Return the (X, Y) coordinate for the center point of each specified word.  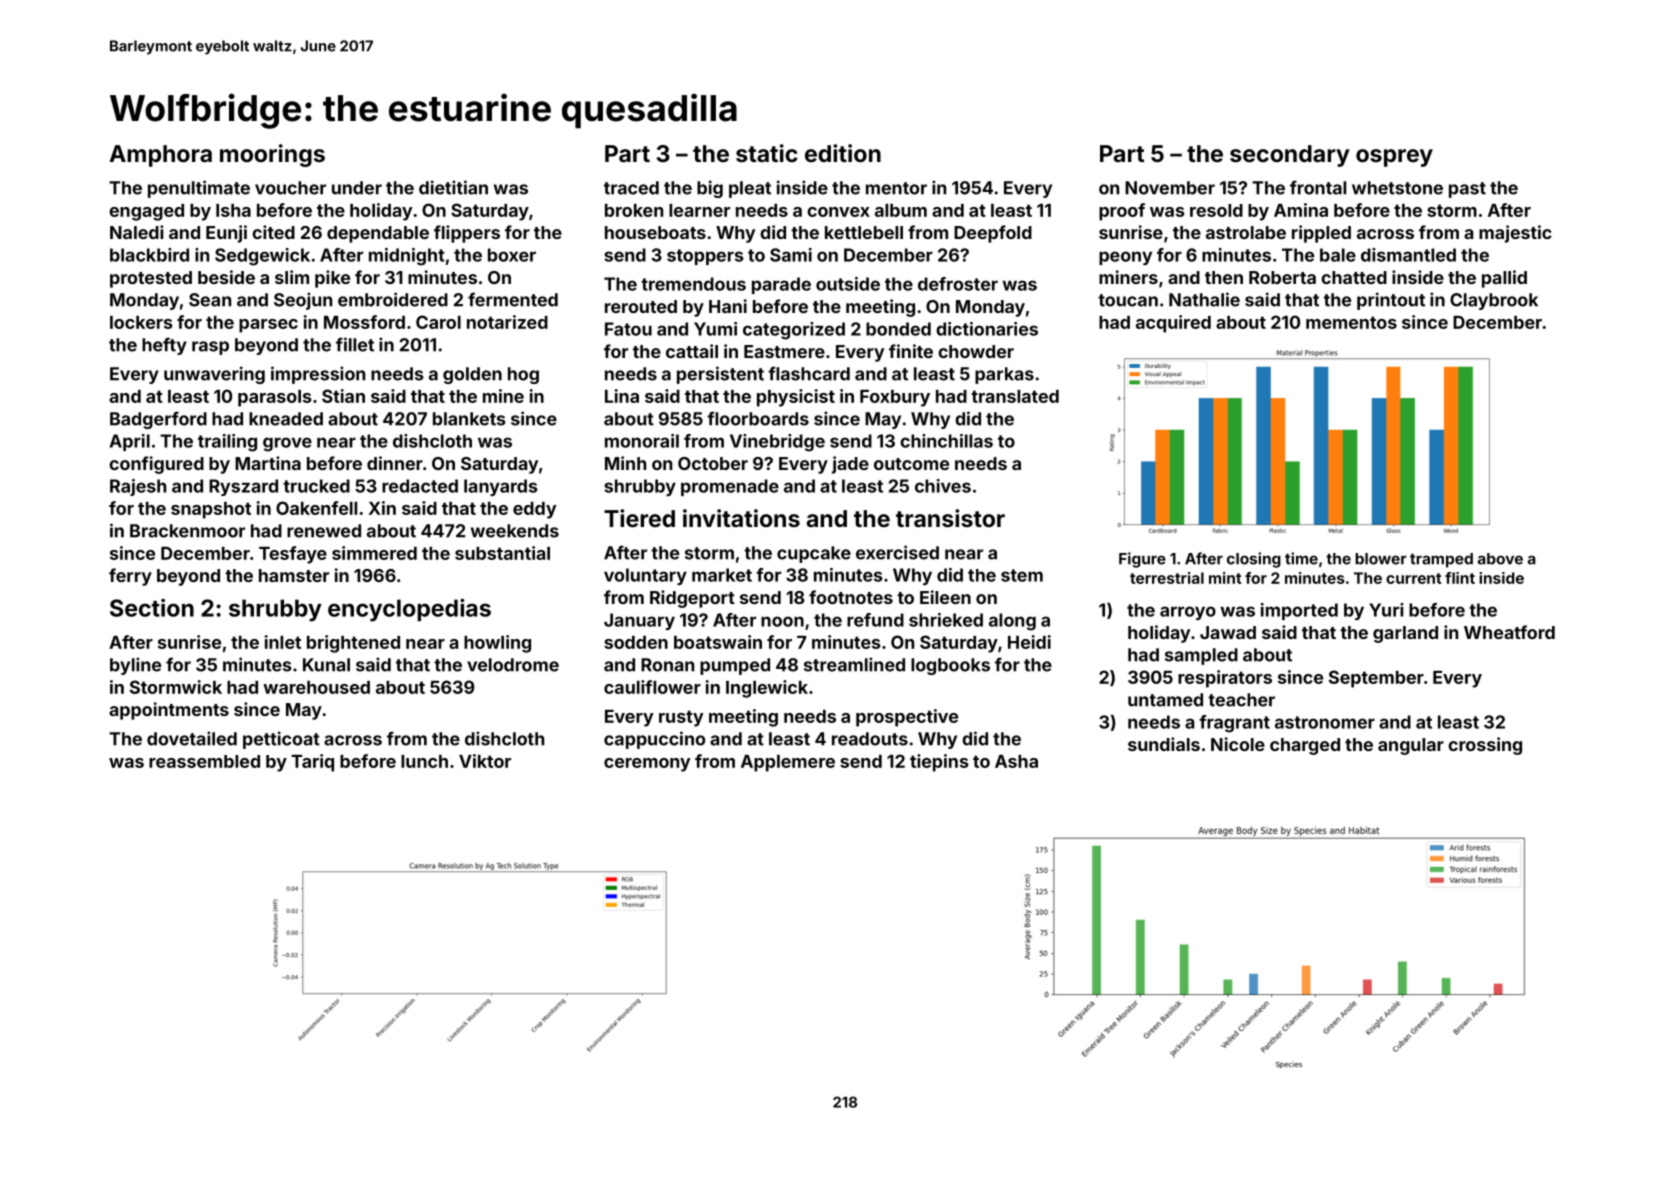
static (767, 153)
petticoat (281, 740)
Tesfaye (293, 555)
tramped (1441, 560)
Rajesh (138, 487)
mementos (1351, 322)
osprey (1394, 158)
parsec (268, 326)
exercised (897, 552)
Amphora (160, 156)
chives (943, 486)
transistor (950, 518)
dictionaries (987, 329)
